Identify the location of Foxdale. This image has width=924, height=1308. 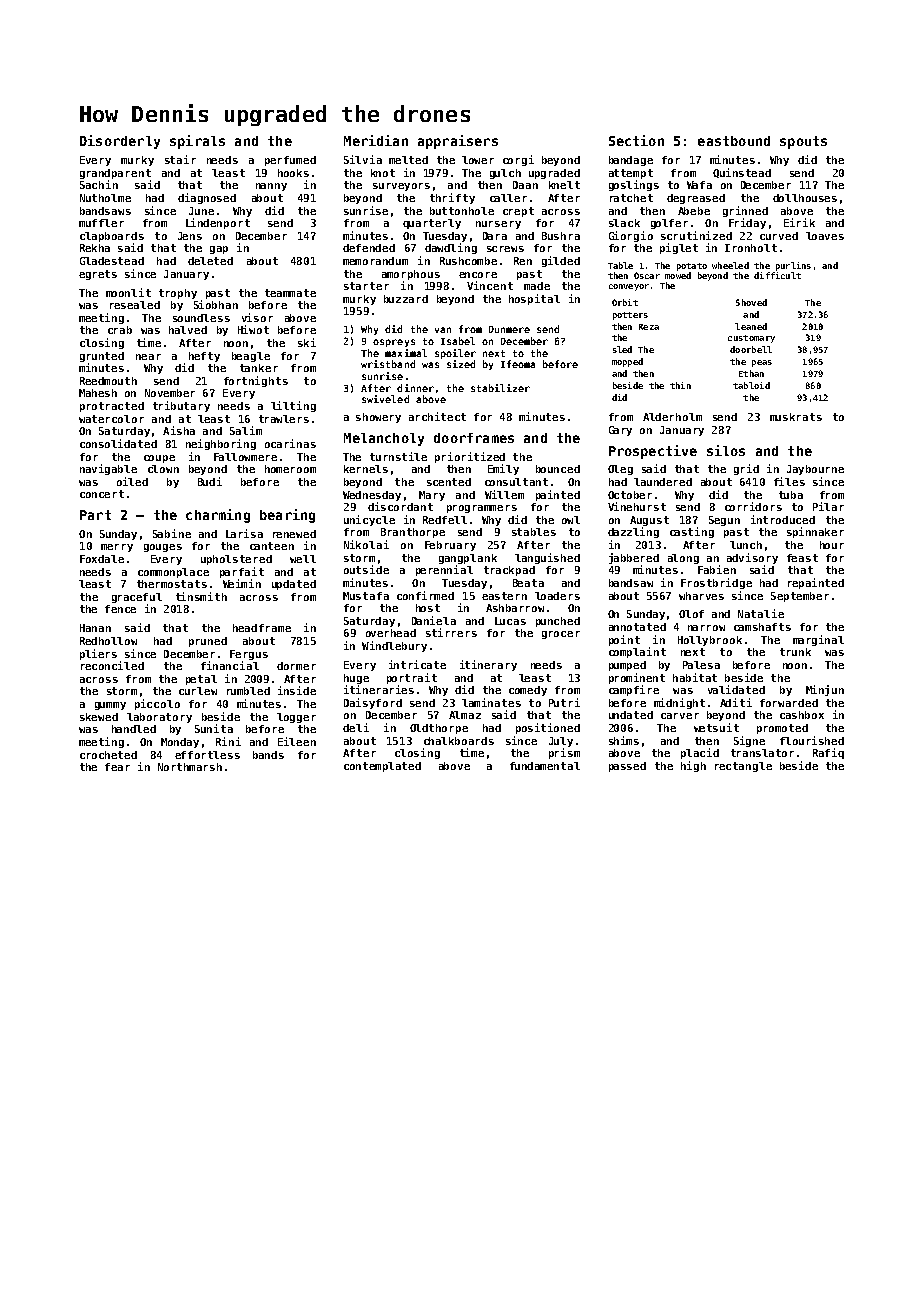
(102, 559).
